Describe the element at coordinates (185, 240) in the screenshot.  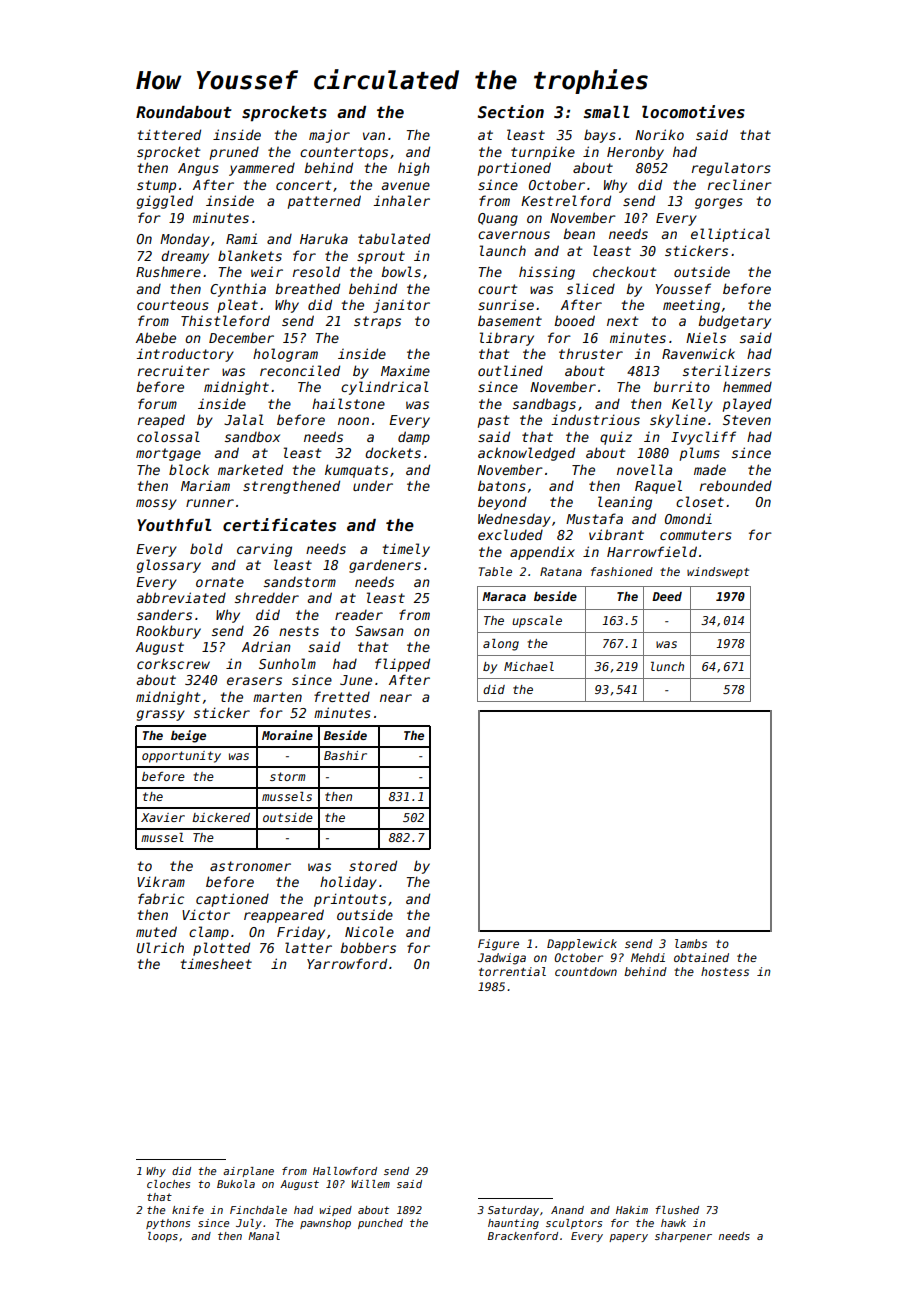
I see `Monday` at that location.
